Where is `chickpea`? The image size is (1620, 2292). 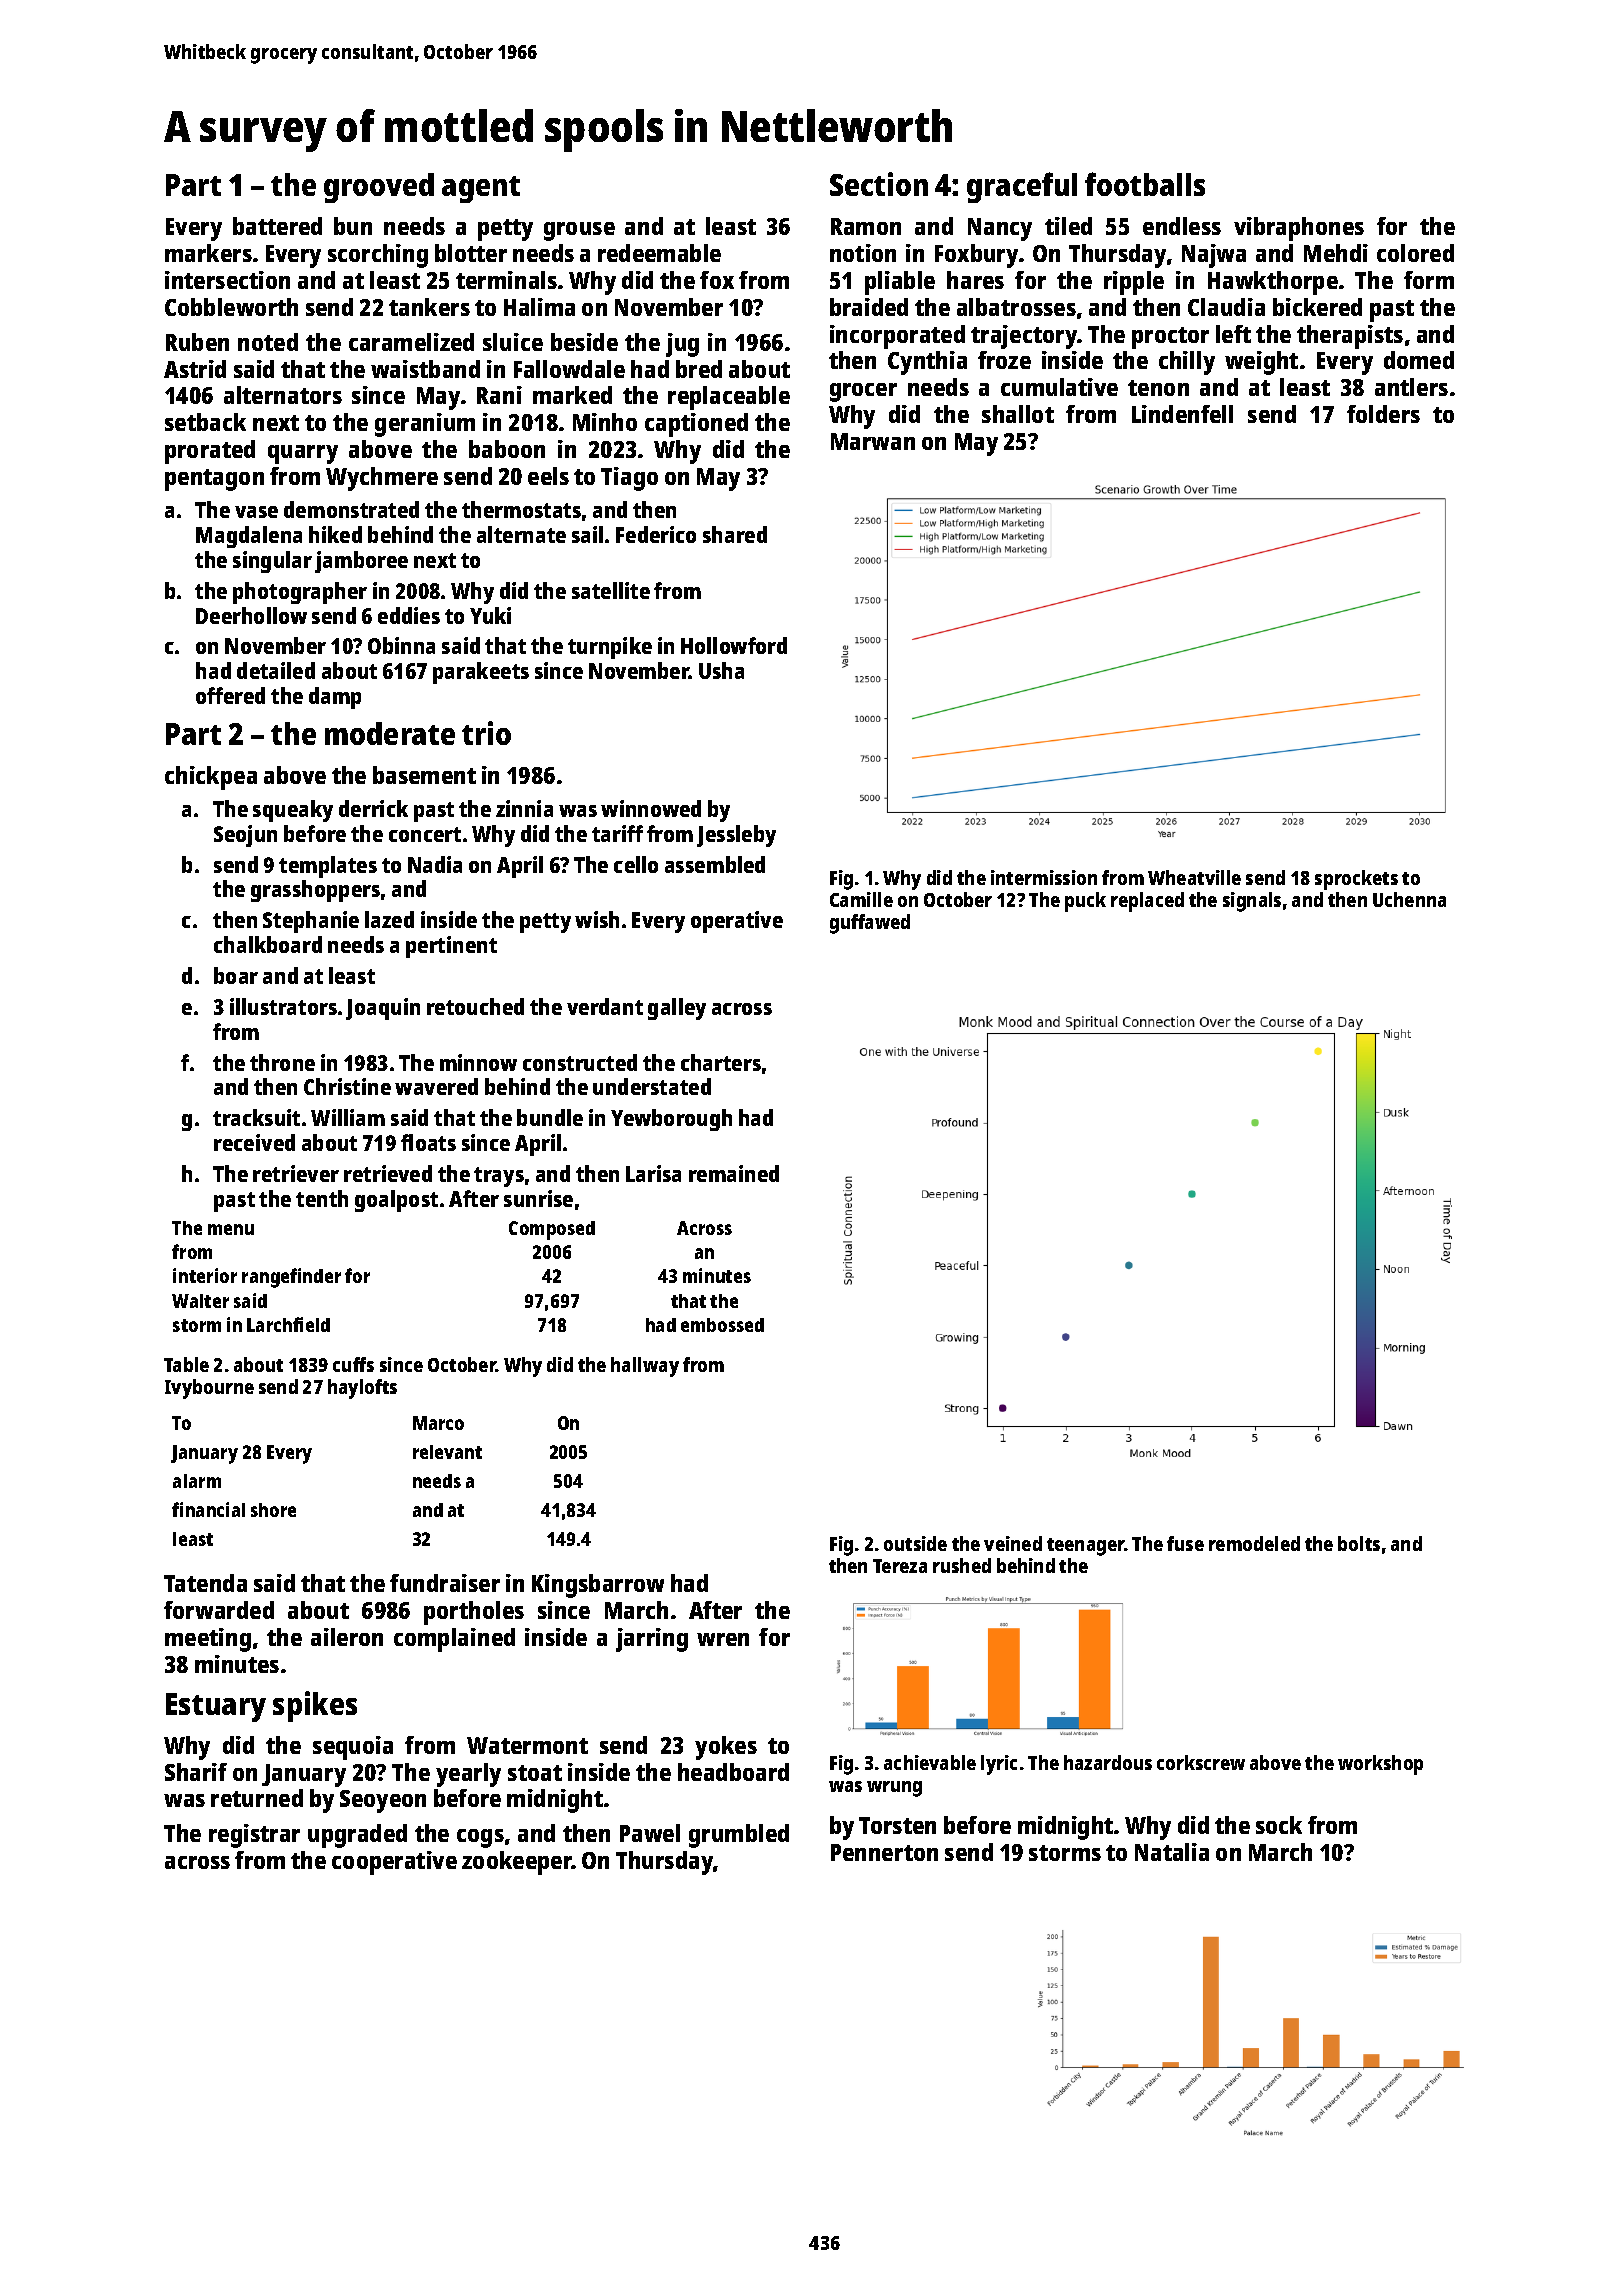 chickpea is located at coordinates (211, 778).
